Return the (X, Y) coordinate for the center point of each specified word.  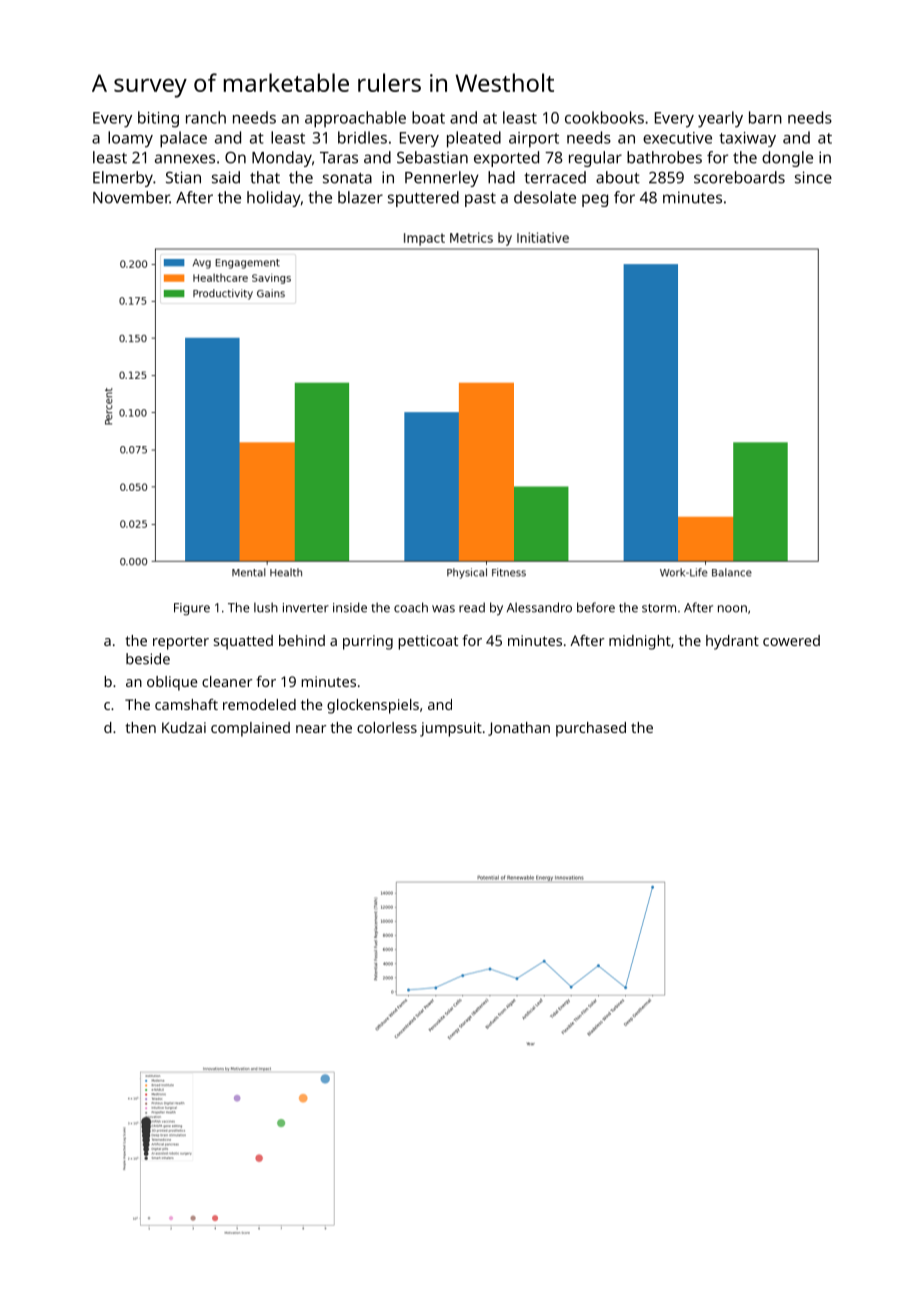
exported (506, 159)
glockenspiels (373, 706)
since (813, 177)
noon (732, 609)
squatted (243, 642)
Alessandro (539, 607)
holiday (274, 199)
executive (677, 138)
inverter (306, 608)
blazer (360, 197)
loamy (130, 139)
